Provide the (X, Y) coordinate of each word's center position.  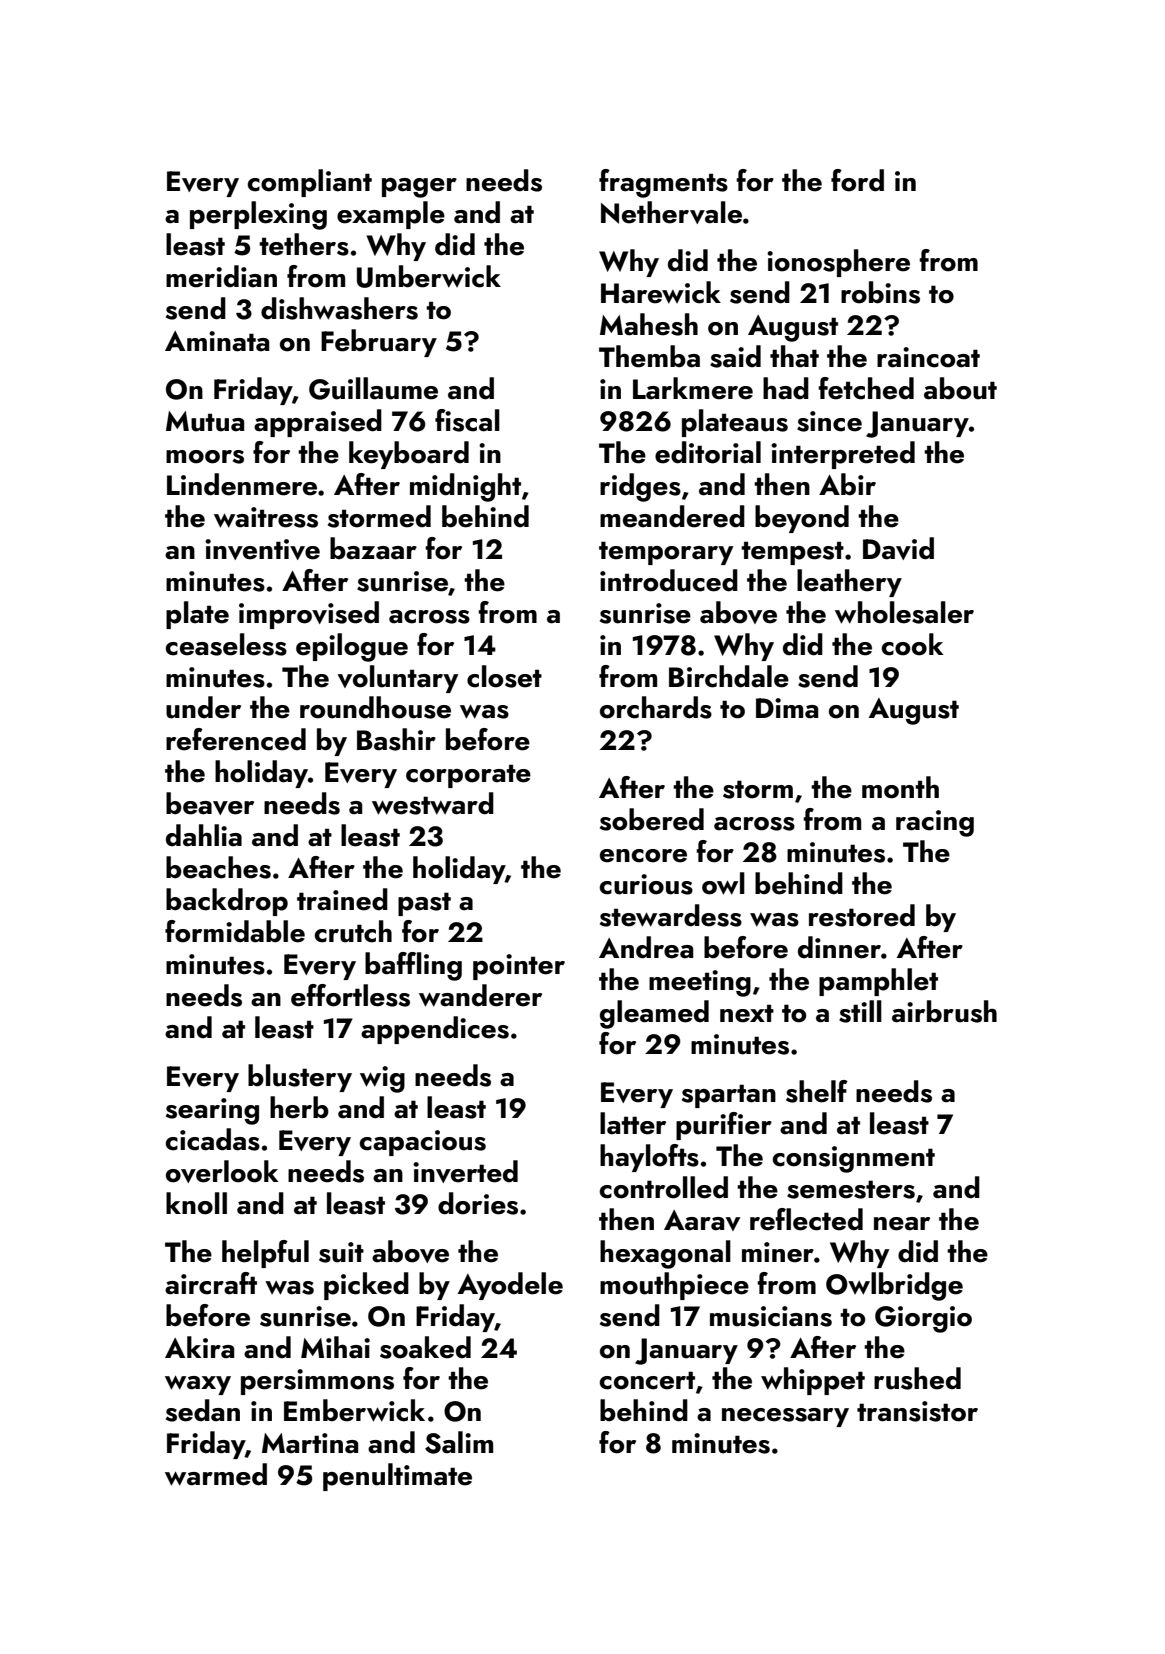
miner (778, 1252)
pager (419, 188)
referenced (236, 739)
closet (504, 676)
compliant (309, 183)
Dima (787, 708)
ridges (640, 487)
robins (880, 292)
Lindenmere (242, 484)
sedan (203, 1410)
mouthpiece (674, 1286)
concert (647, 1380)
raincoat (928, 357)
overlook (222, 1171)
